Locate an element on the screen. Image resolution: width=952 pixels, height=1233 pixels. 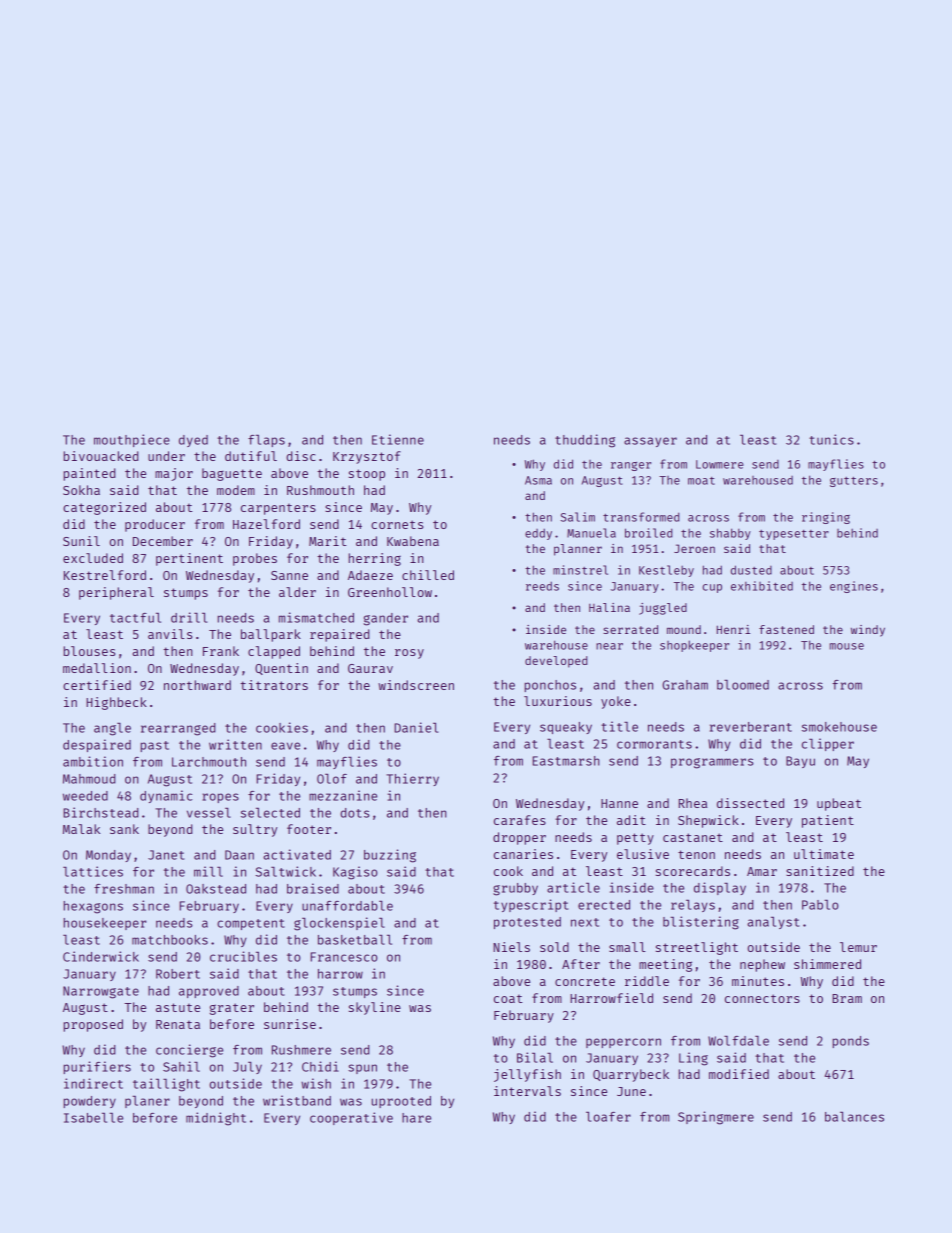
thudding is located at coordinates (585, 441).
